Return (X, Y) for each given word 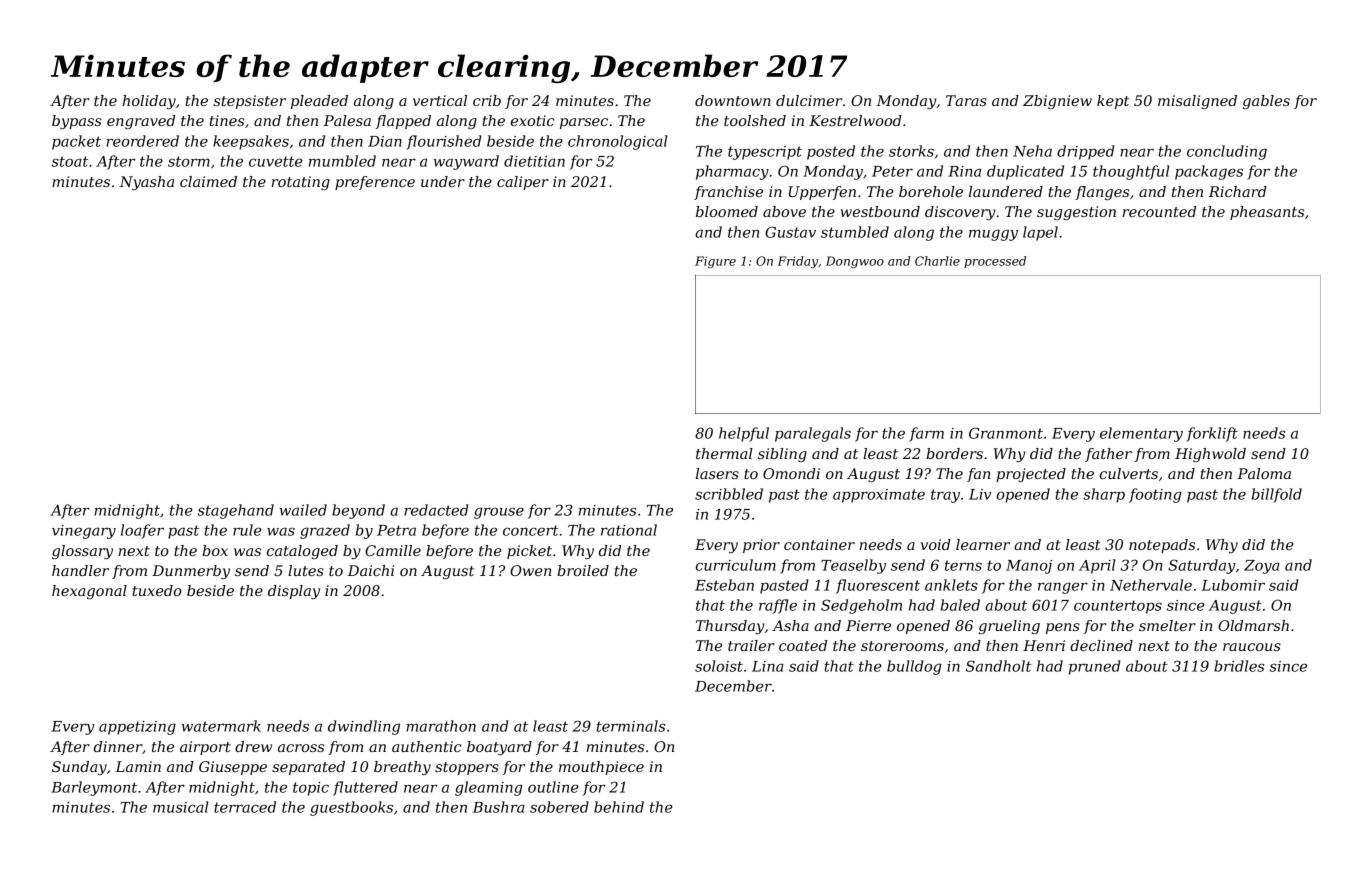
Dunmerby (191, 572)
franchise (728, 193)
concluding (1227, 152)
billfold (1277, 495)
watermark (221, 726)
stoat (70, 161)
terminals (631, 726)
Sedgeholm (861, 606)
